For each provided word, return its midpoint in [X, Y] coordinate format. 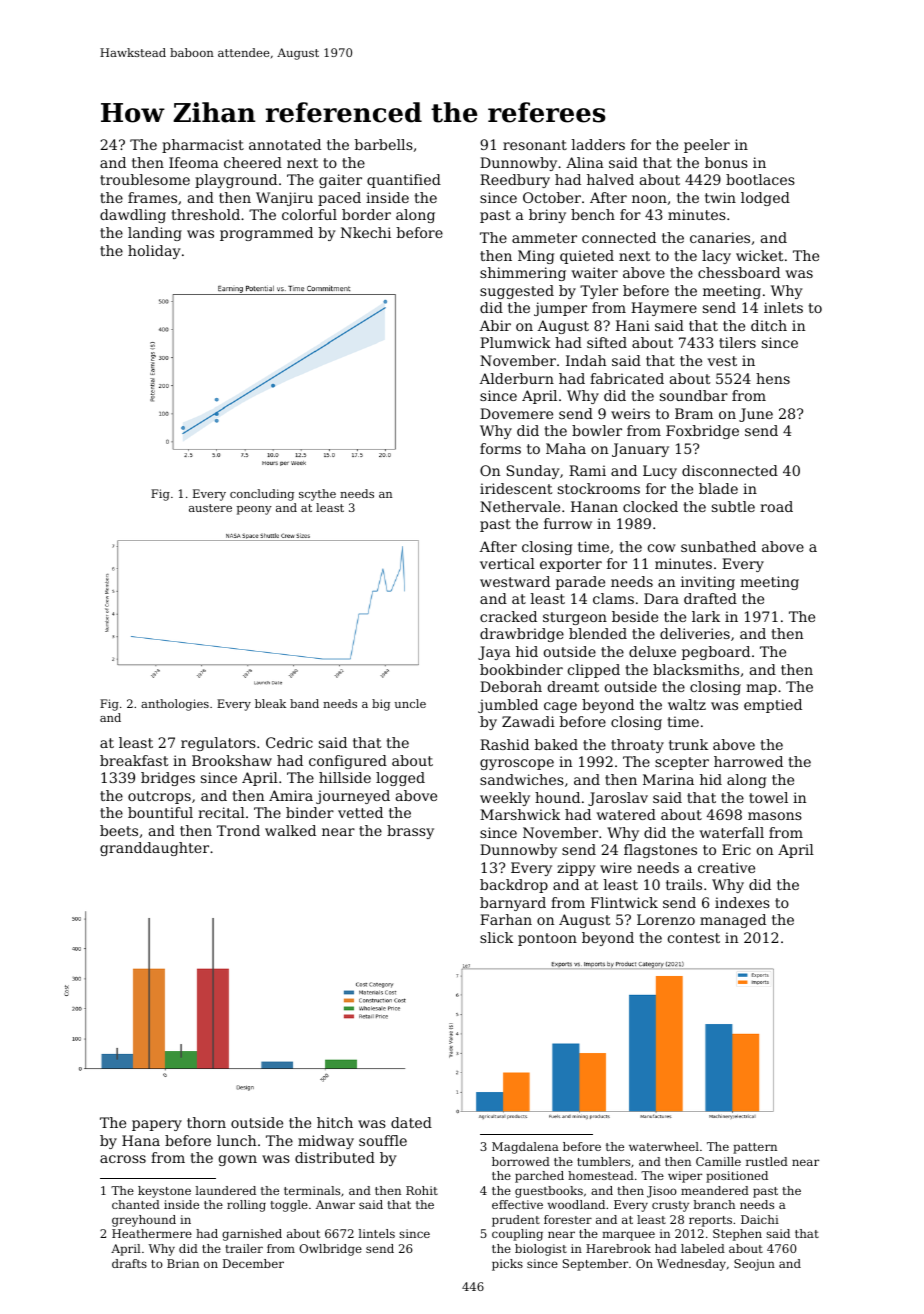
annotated [285, 144]
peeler [707, 146]
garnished [252, 1235]
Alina [585, 162]
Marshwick [520, 814]
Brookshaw [232, 760]
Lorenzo [666, 919]
